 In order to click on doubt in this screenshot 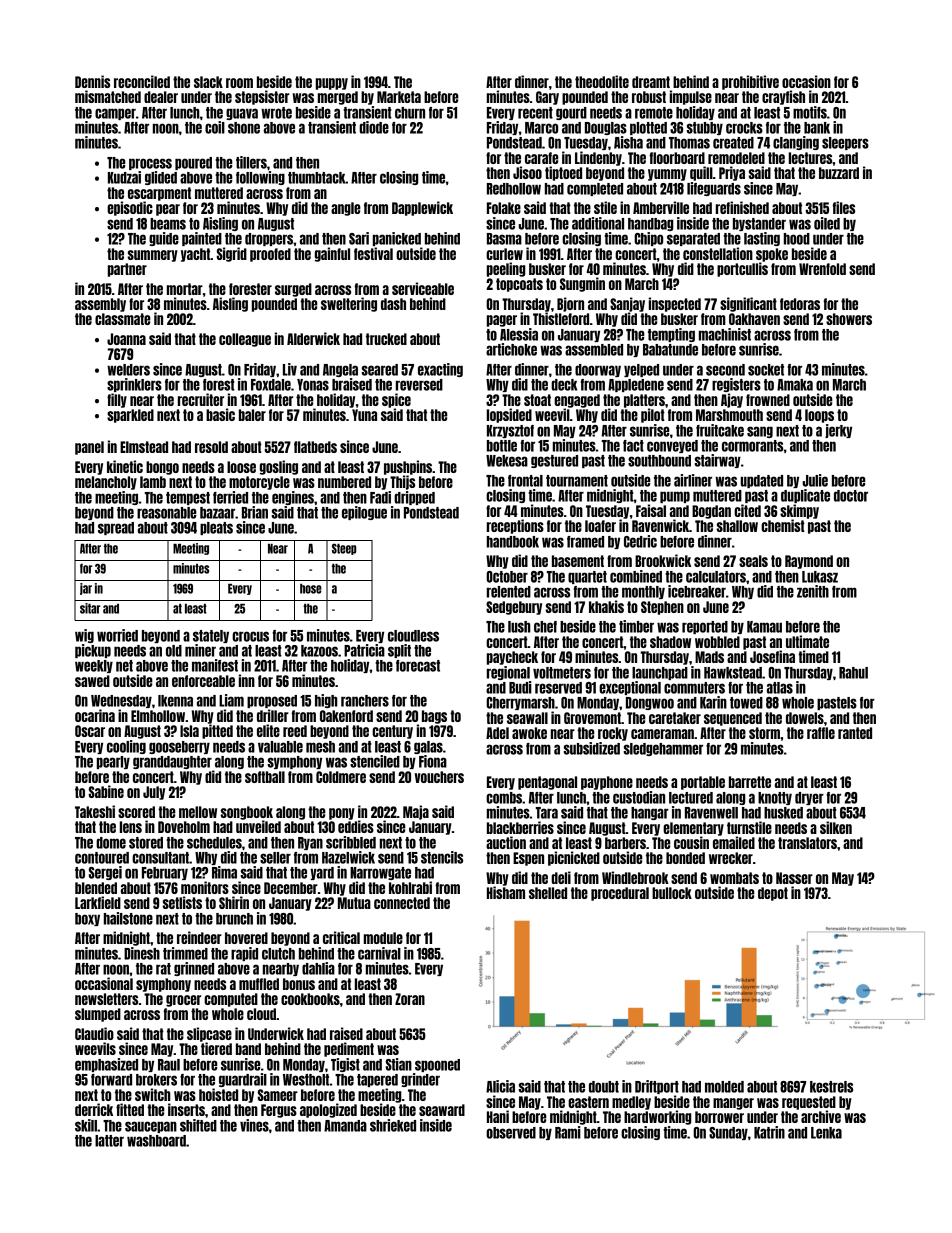, I will do `click(604, 1087)`.
